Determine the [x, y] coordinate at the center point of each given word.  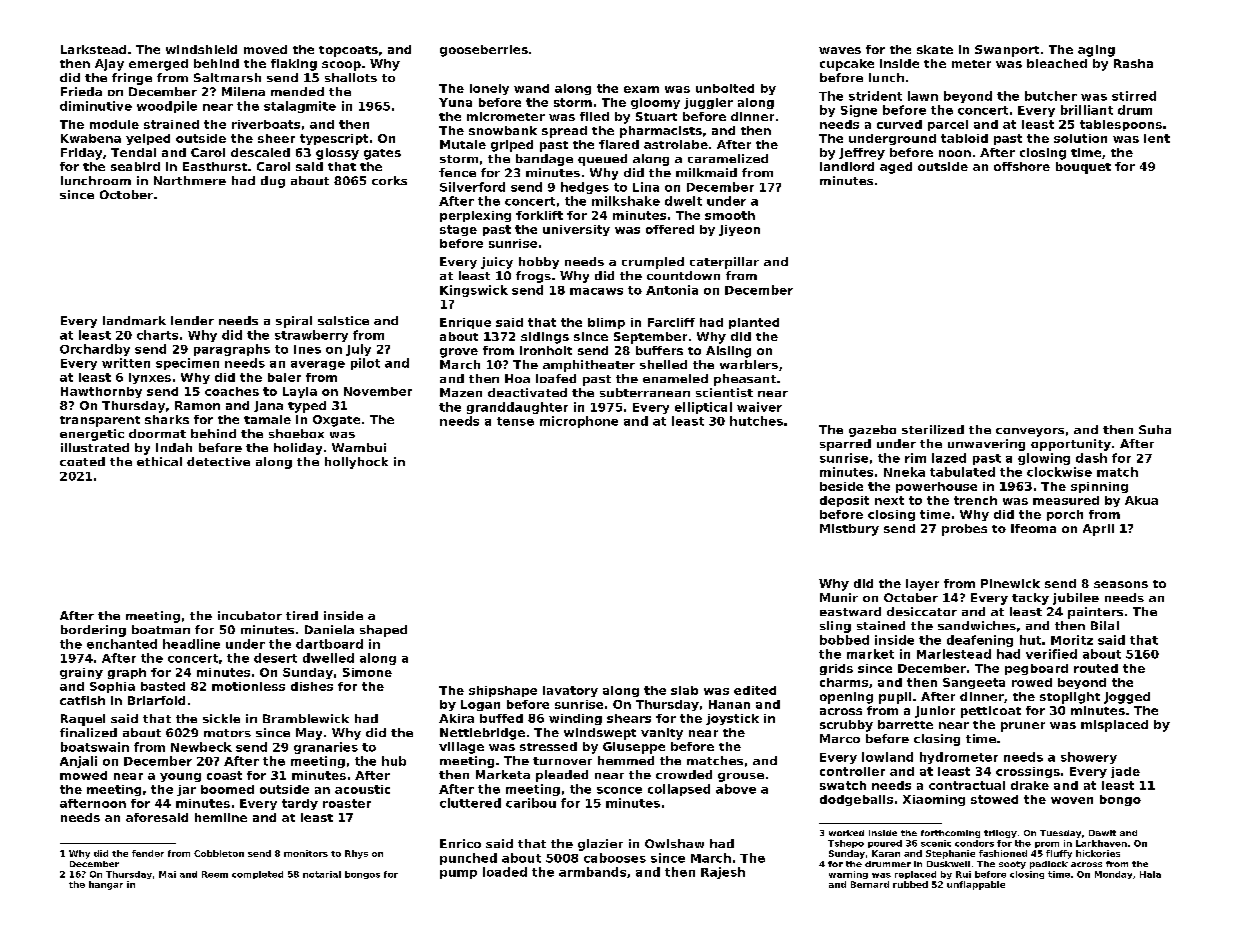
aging [1096, 51]
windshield [201, 49]
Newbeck [201, 747]
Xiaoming [934, 800]
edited [755, 690]
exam [641, 89]
